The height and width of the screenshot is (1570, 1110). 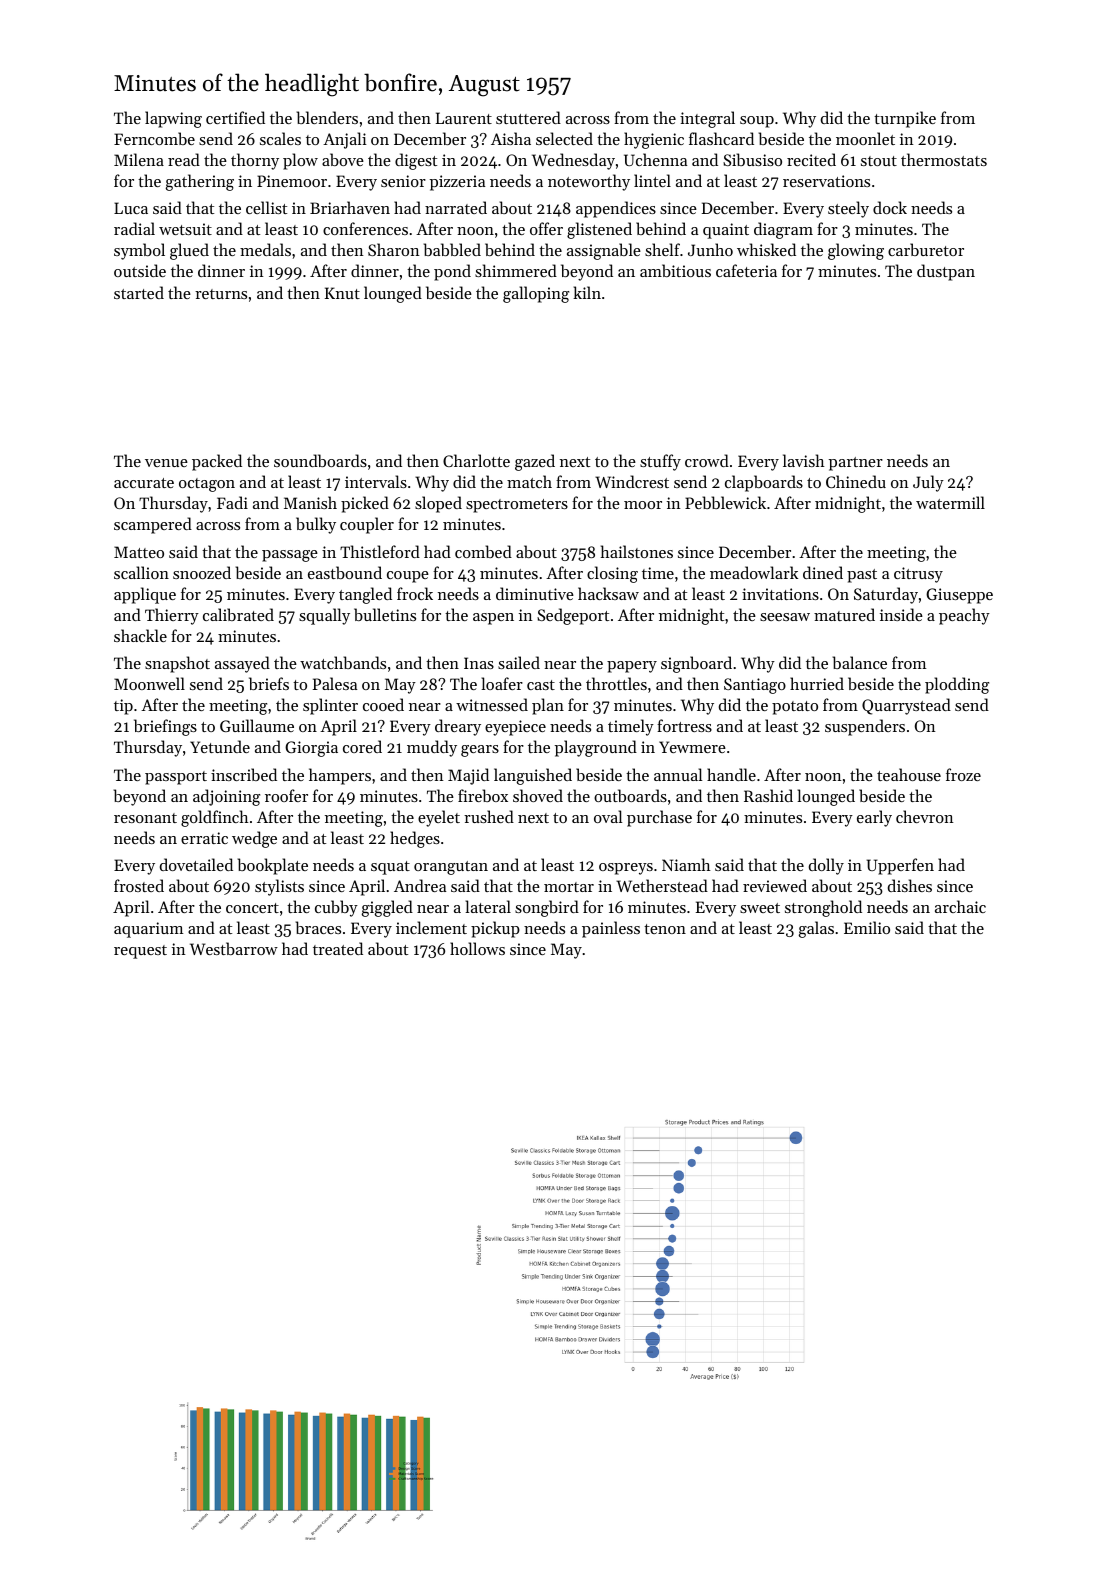 I want to click on Aisha, so click(x=511, y=138).
